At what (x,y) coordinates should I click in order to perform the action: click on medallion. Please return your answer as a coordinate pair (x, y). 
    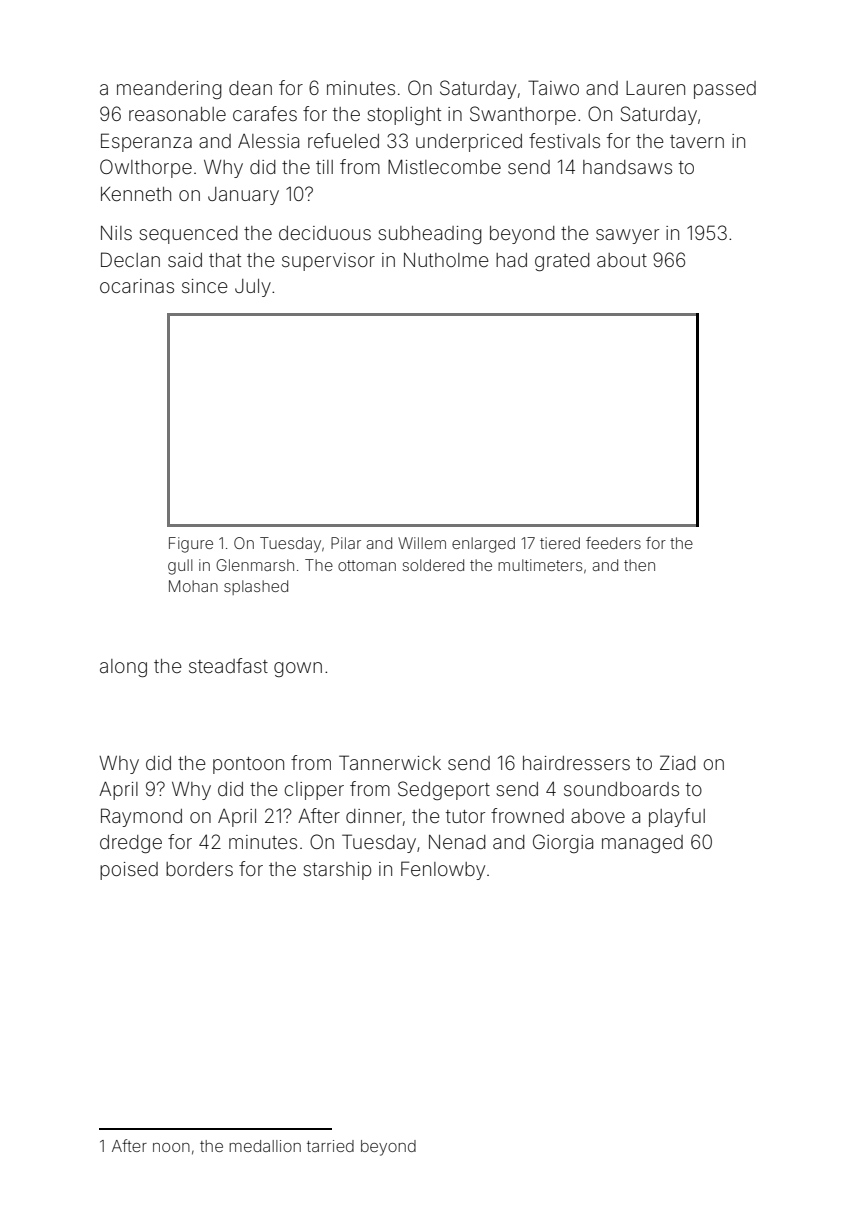
    Looking at the image, I should click on (265, 1146).
